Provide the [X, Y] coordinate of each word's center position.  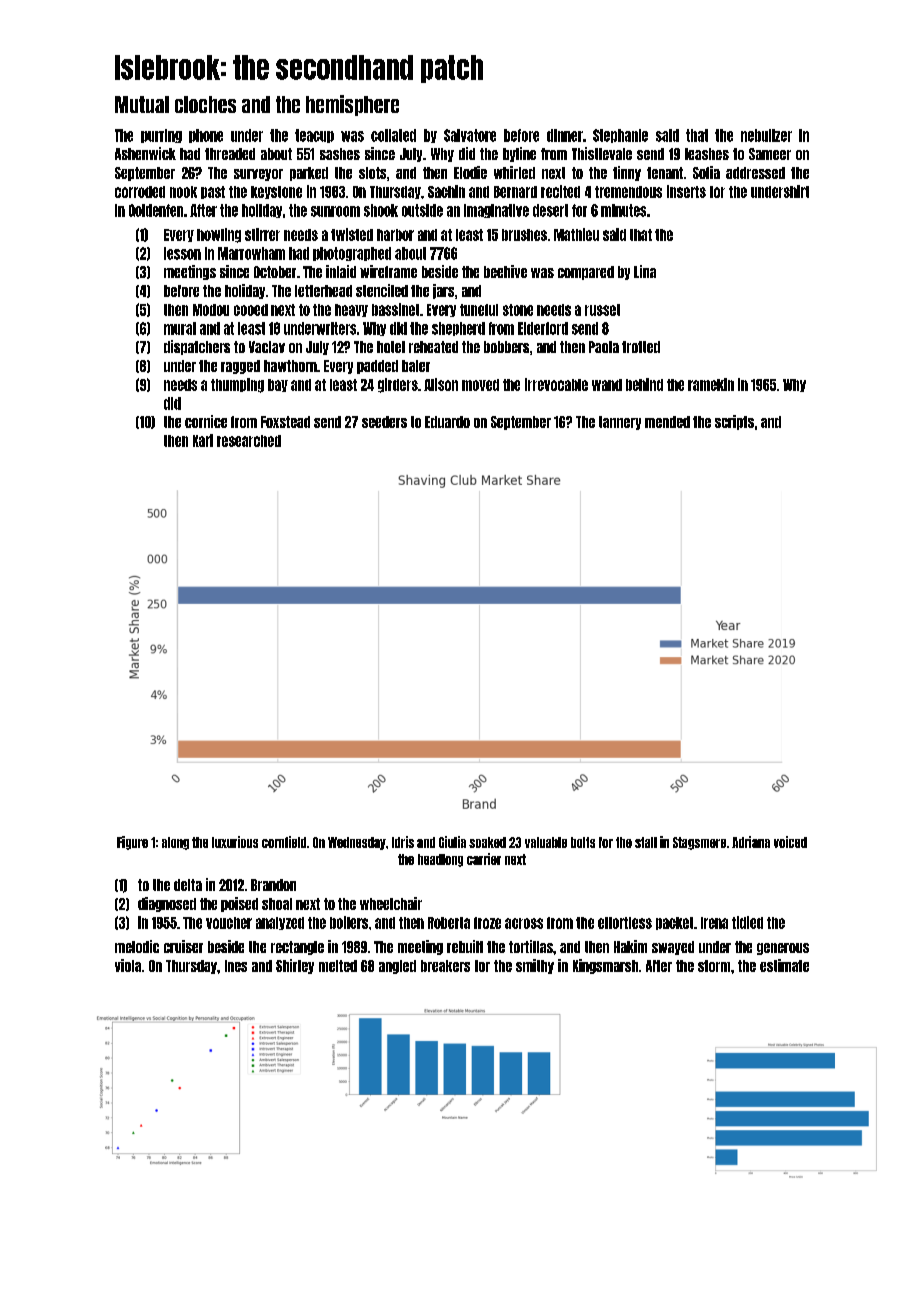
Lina [645, 271]
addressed [755, 173]
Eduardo [447, 422]
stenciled [382, 290]
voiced [790, 842]
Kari [203, 440]
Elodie [470, 172]
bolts [583, 842]
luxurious [235, 842]
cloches [205, 104]
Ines [236, 966]
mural [180, 328]
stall [646, 842]
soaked [487, 842]
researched [249, 441]
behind [644, 384]
